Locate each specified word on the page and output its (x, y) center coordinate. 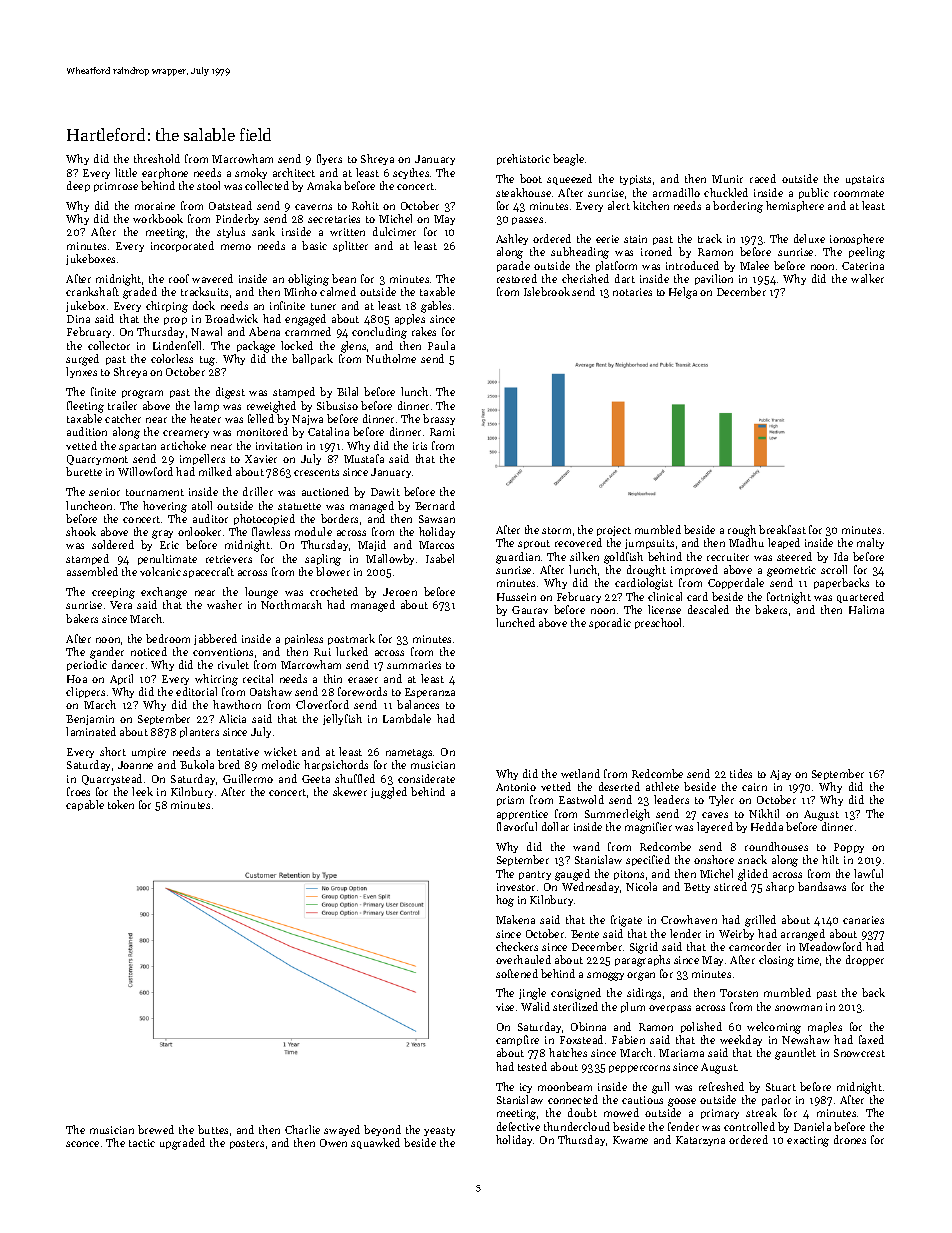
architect (294, 172)
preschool (658, 623)
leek (142, 791)
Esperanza (430, 693)
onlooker (199, 531)
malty (870, 543)
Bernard (435, 505)
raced (763, 178)
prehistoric (523, 159)
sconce (82, 1144)
